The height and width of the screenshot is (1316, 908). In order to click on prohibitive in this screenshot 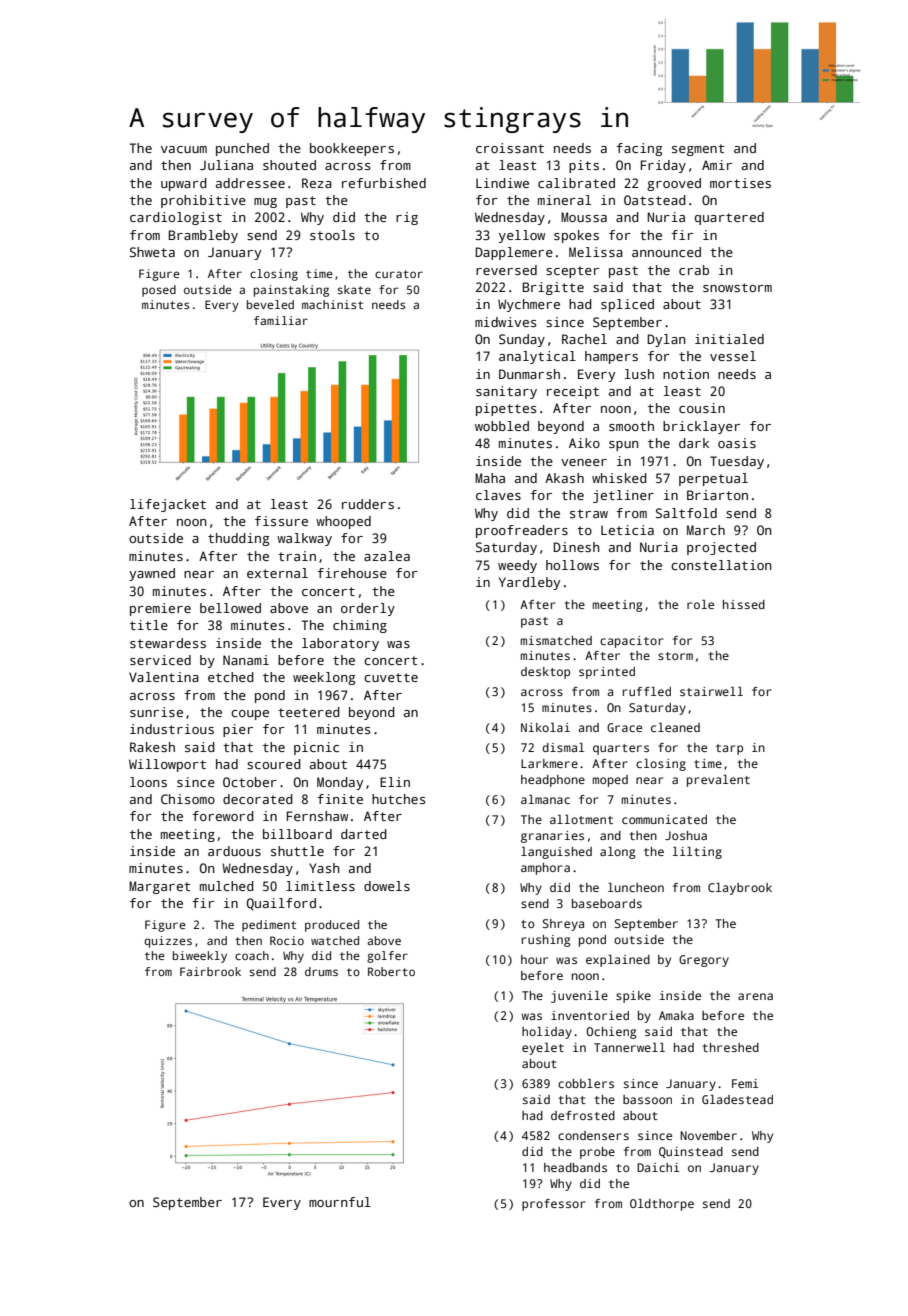, I will do `click(203, 201)`.
